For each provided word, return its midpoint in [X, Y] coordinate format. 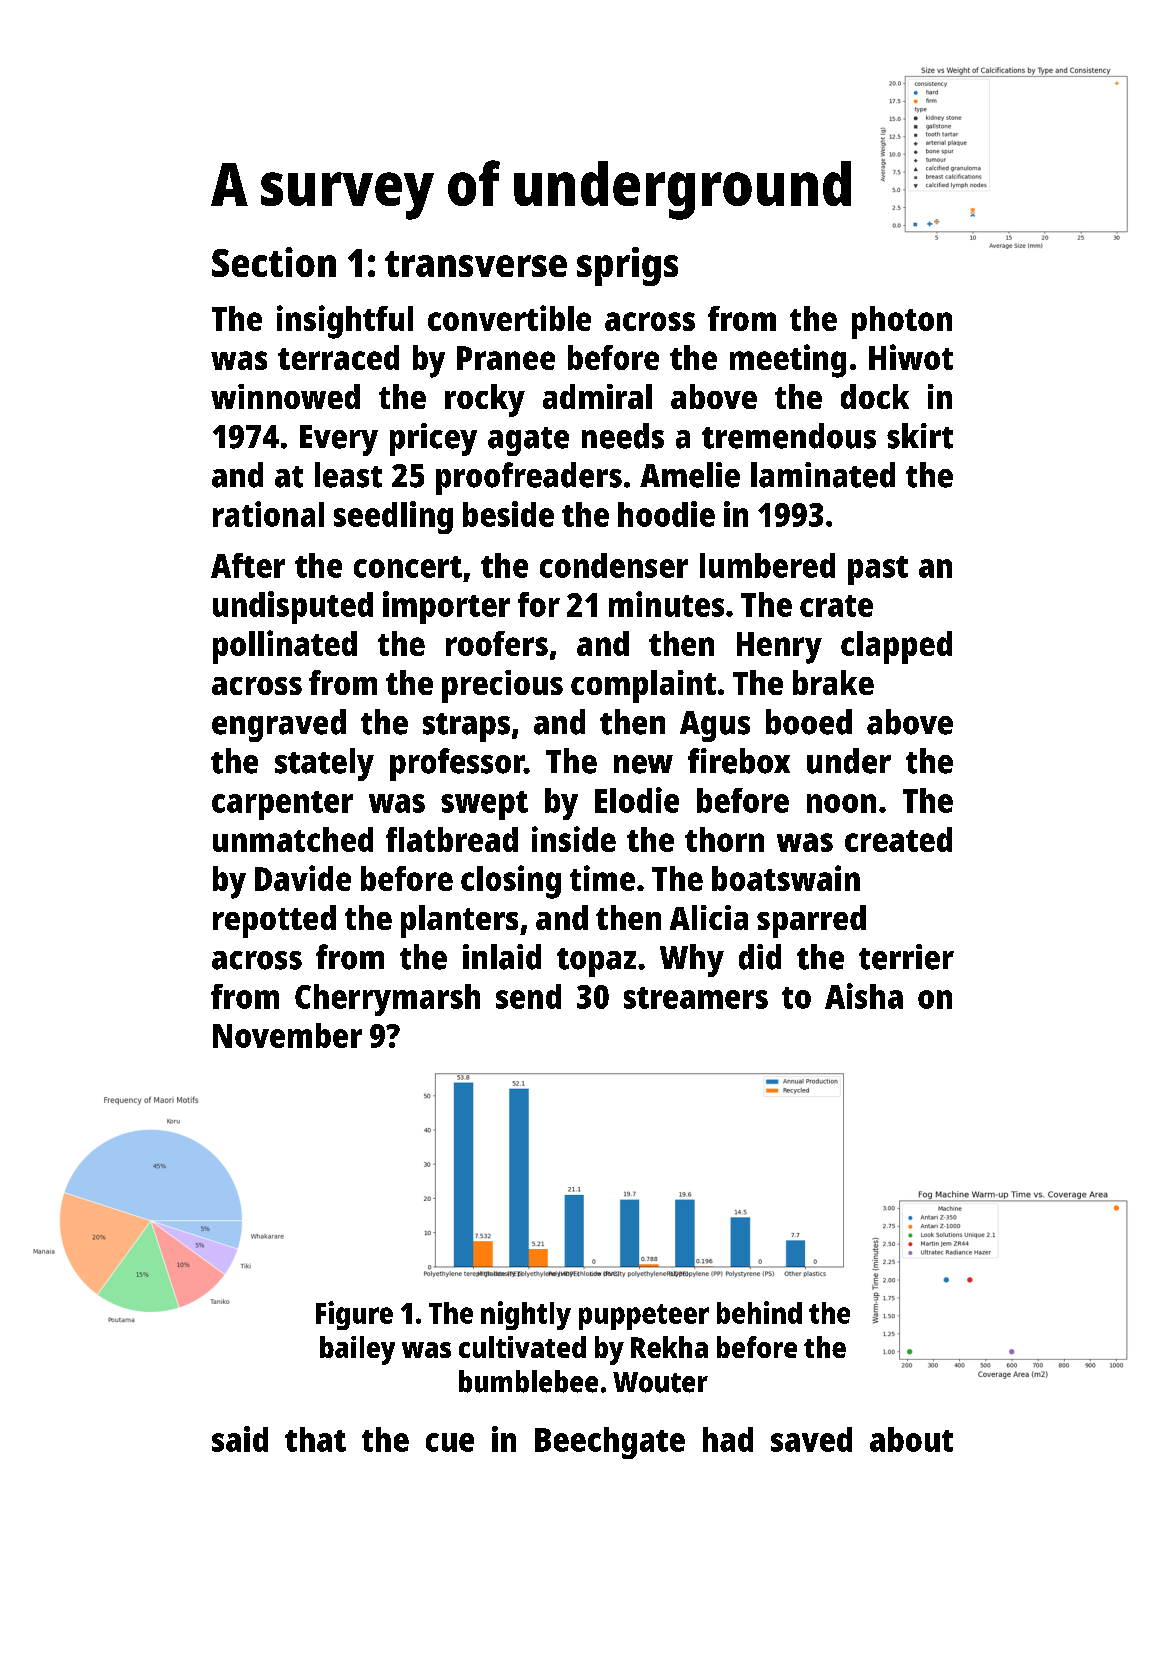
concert [408, 567]
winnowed [285, 396]
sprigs [627, 266]
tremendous [789, 436]
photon [902, 322]
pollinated [285, 647]
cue [450, 1442]
